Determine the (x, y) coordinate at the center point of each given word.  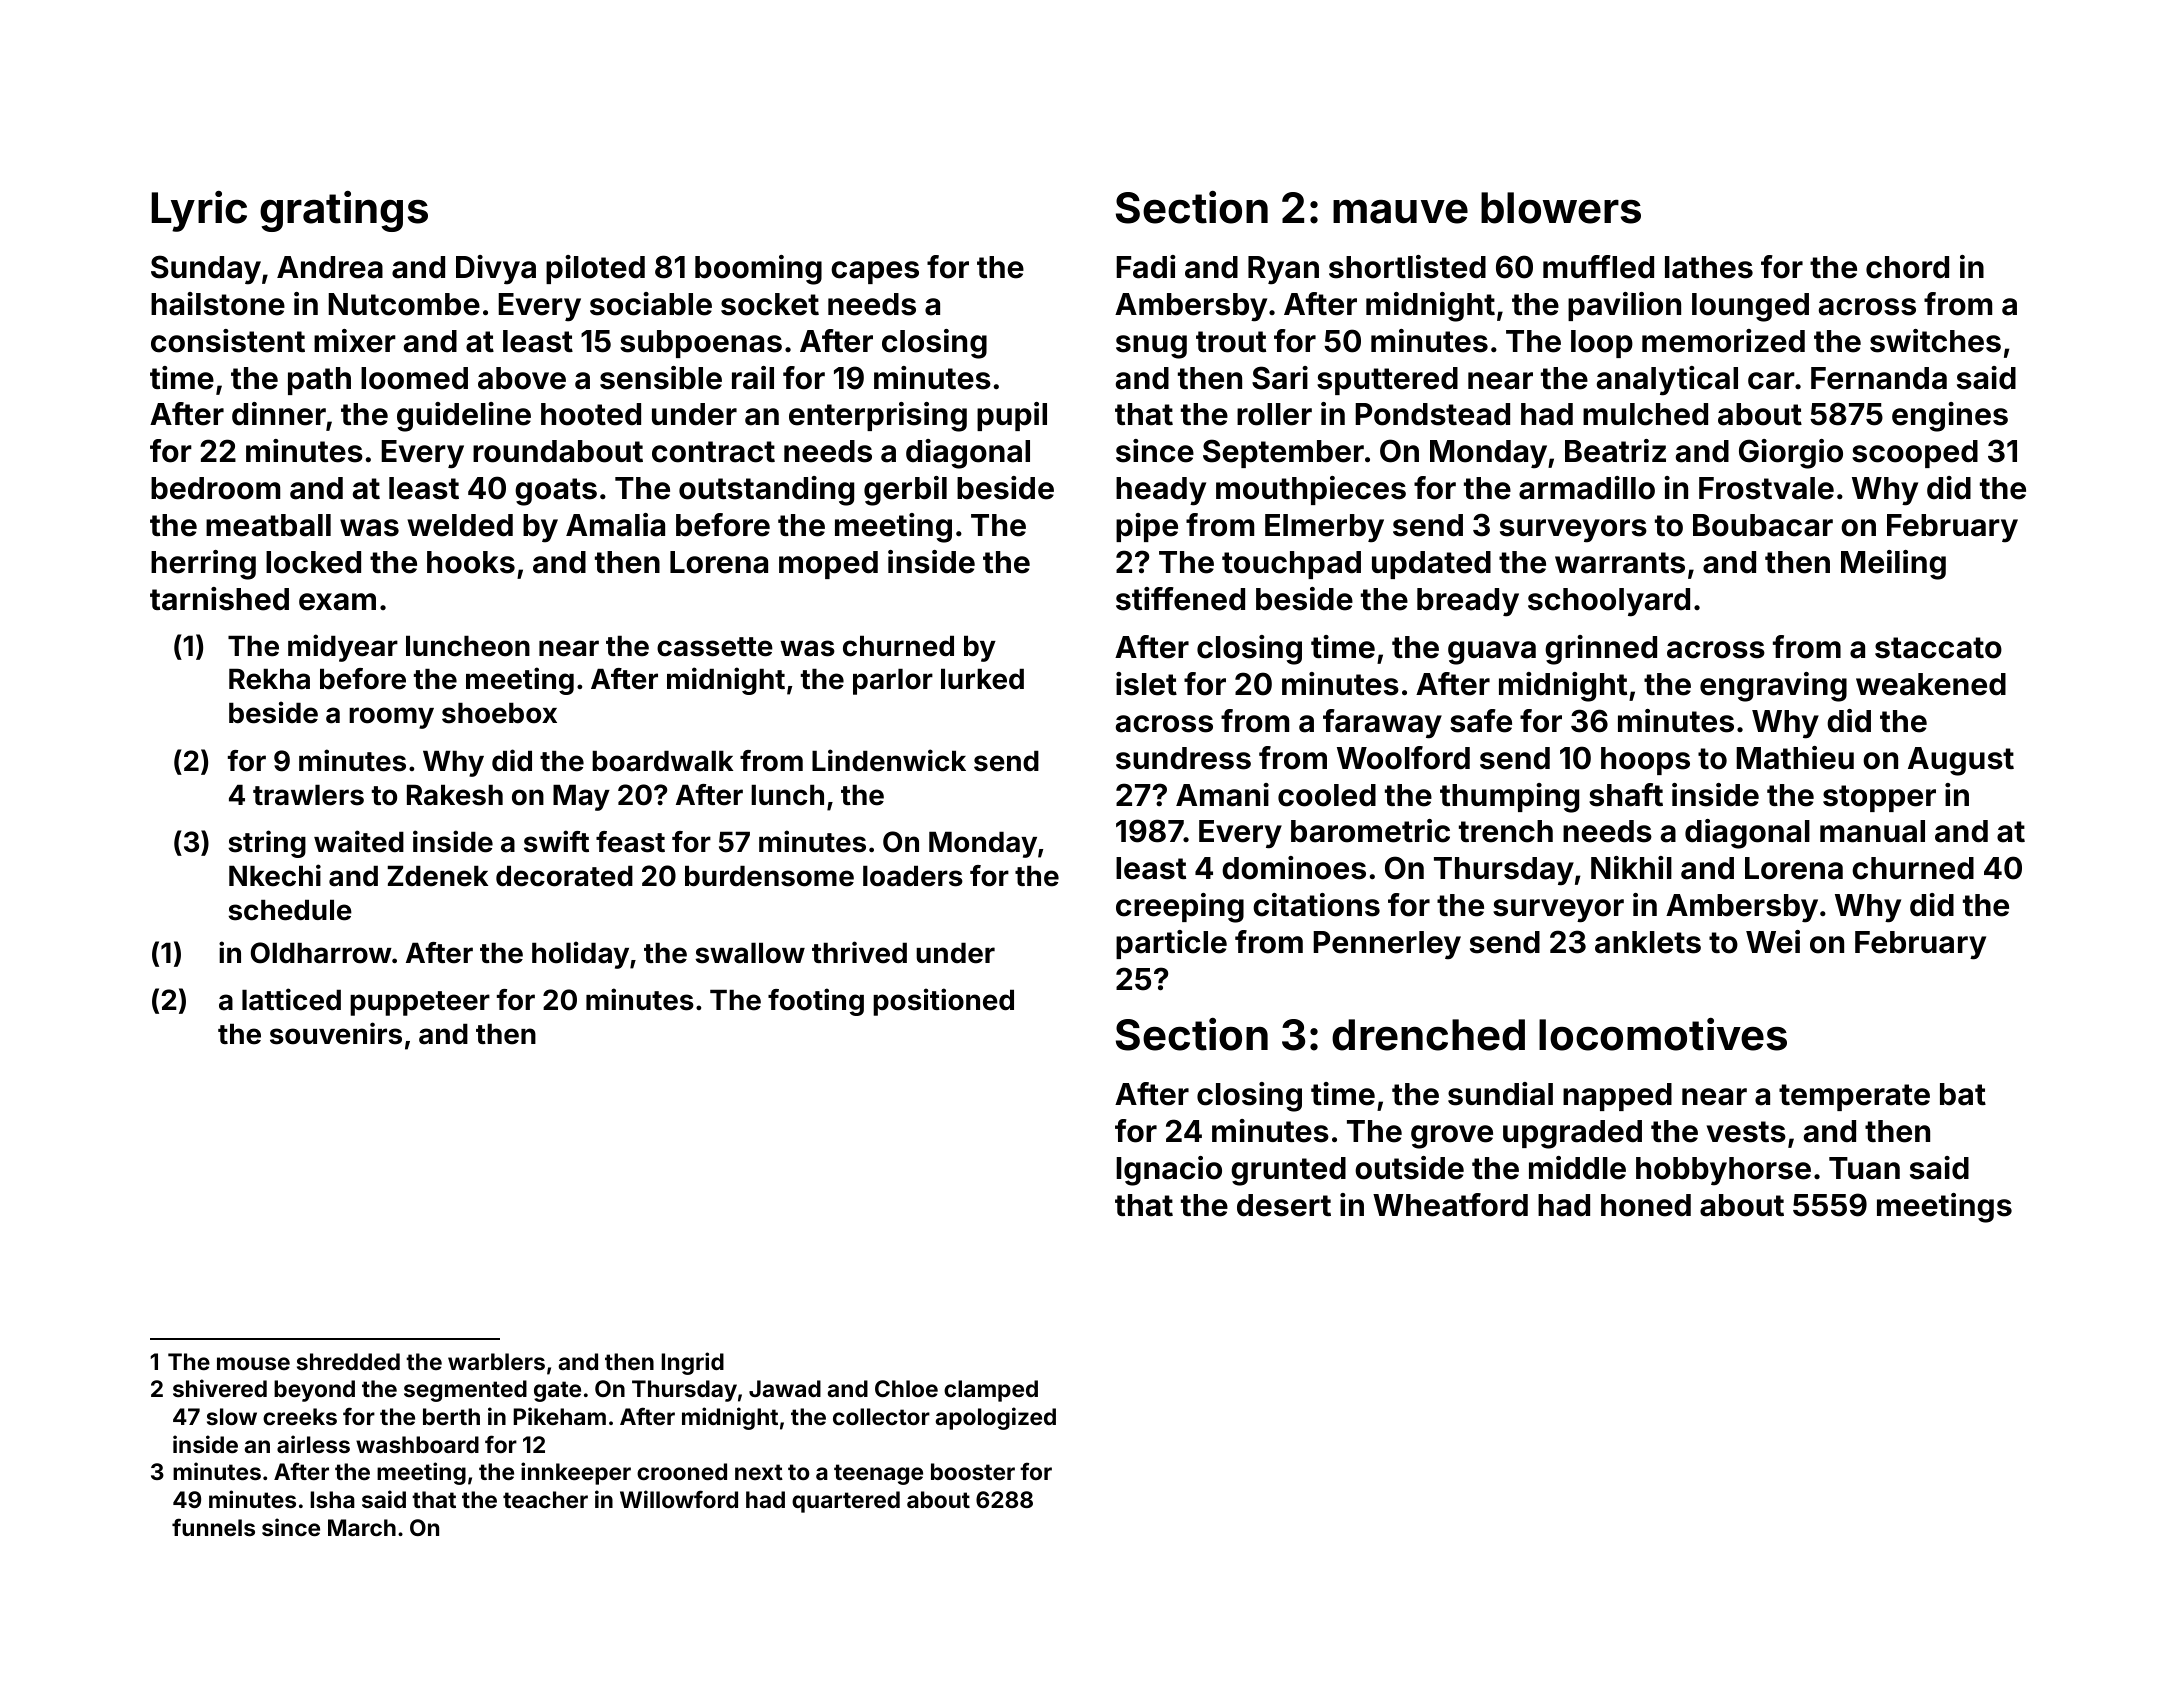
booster (973, 1471)
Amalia (615, 525)
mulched (1645, 414)
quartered (846, 1502)
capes (875, 272)
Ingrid (692, 1363)
